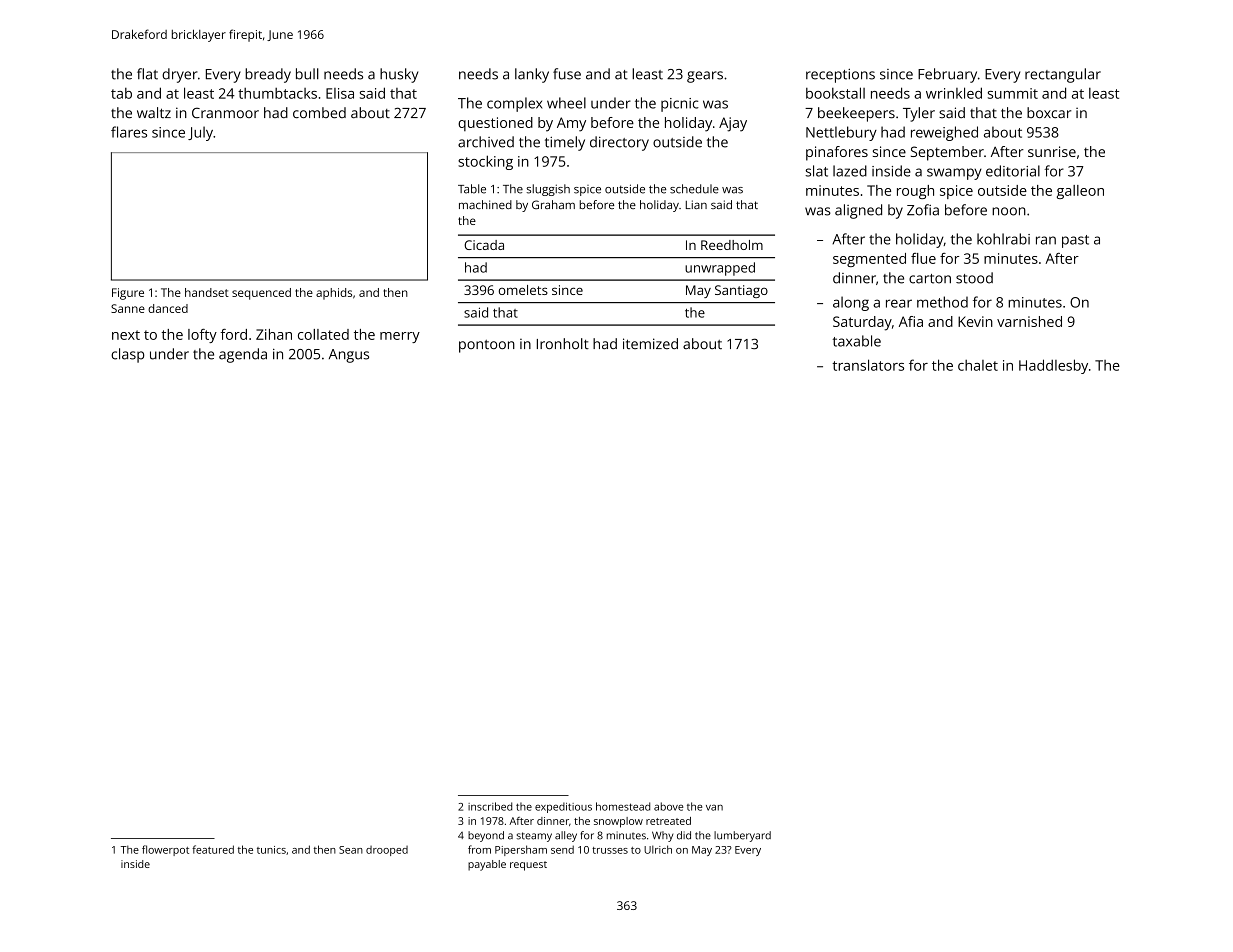 The image size is (1233, 952). What do you see at coordinates (978, 365) in the page?
I see `chalet` at bounding box center [978, 365].
